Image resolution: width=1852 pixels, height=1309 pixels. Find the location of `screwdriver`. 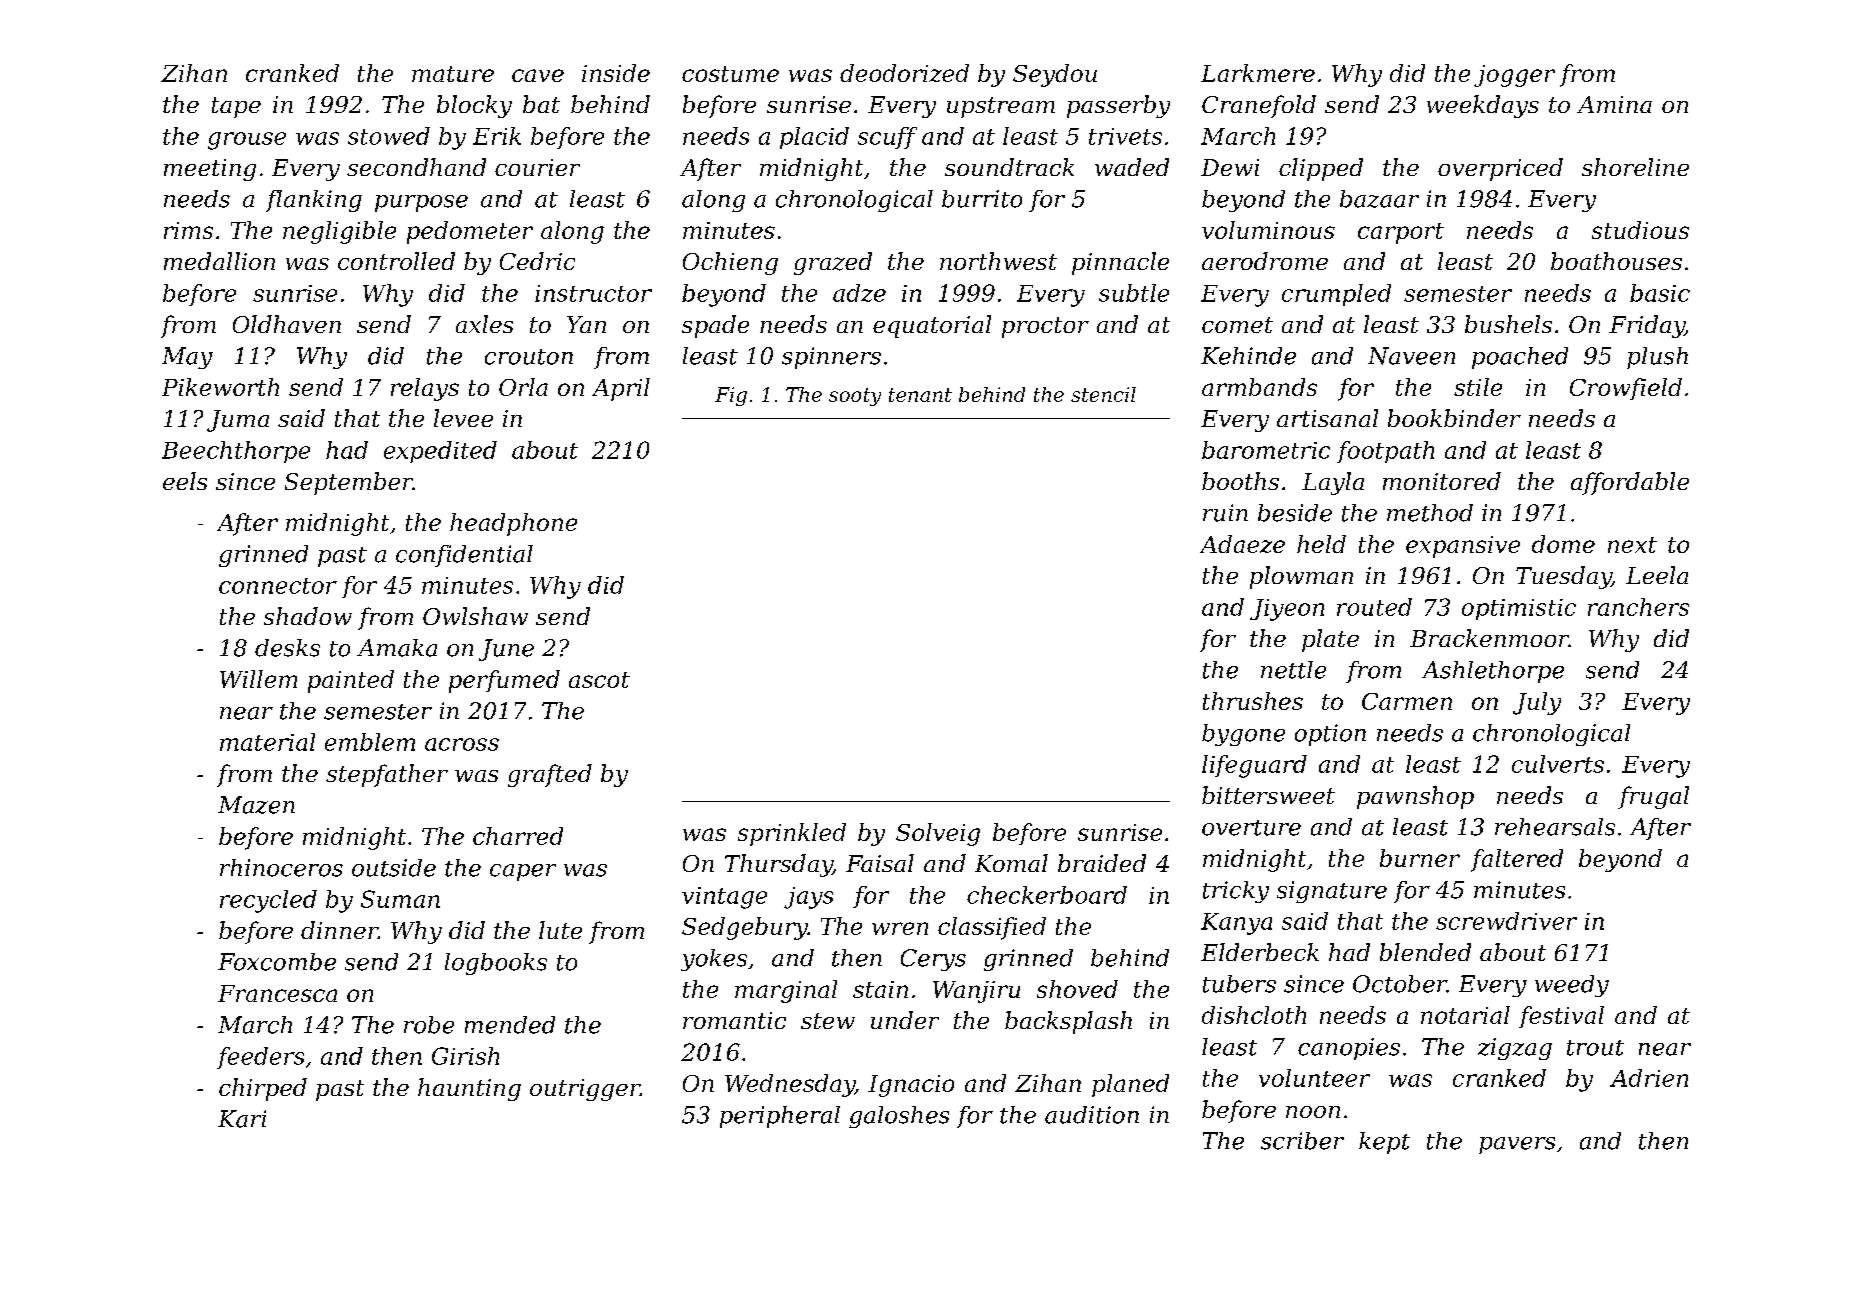

screwdriver is located at coordinates (1506, 921).
